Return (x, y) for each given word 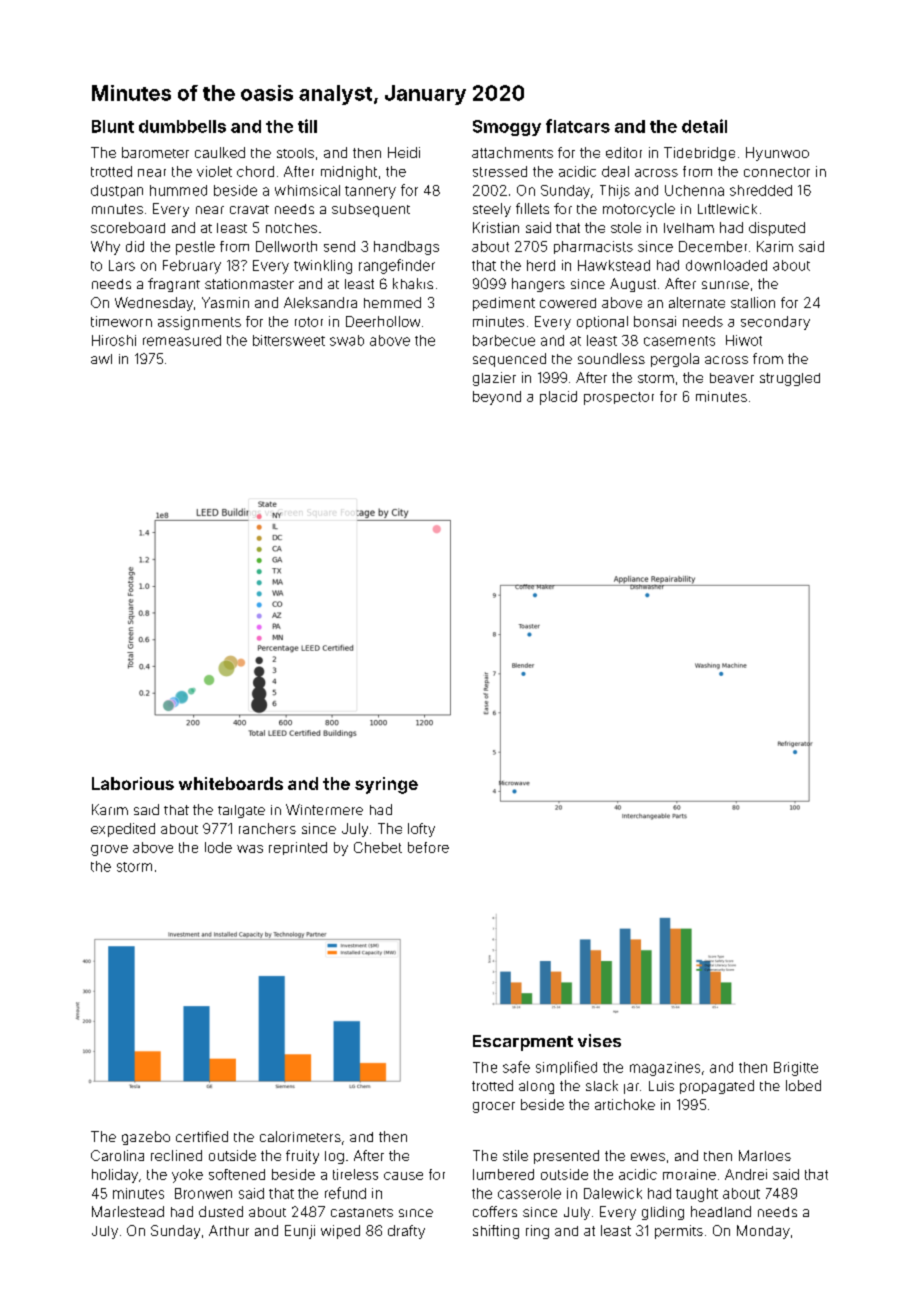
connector (777, 172)
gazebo (146, 1138)
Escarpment (523, 1043)
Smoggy (507, 128)
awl (101, 359)
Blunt (113, 126)
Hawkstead (614, 265)
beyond (497, 398)
